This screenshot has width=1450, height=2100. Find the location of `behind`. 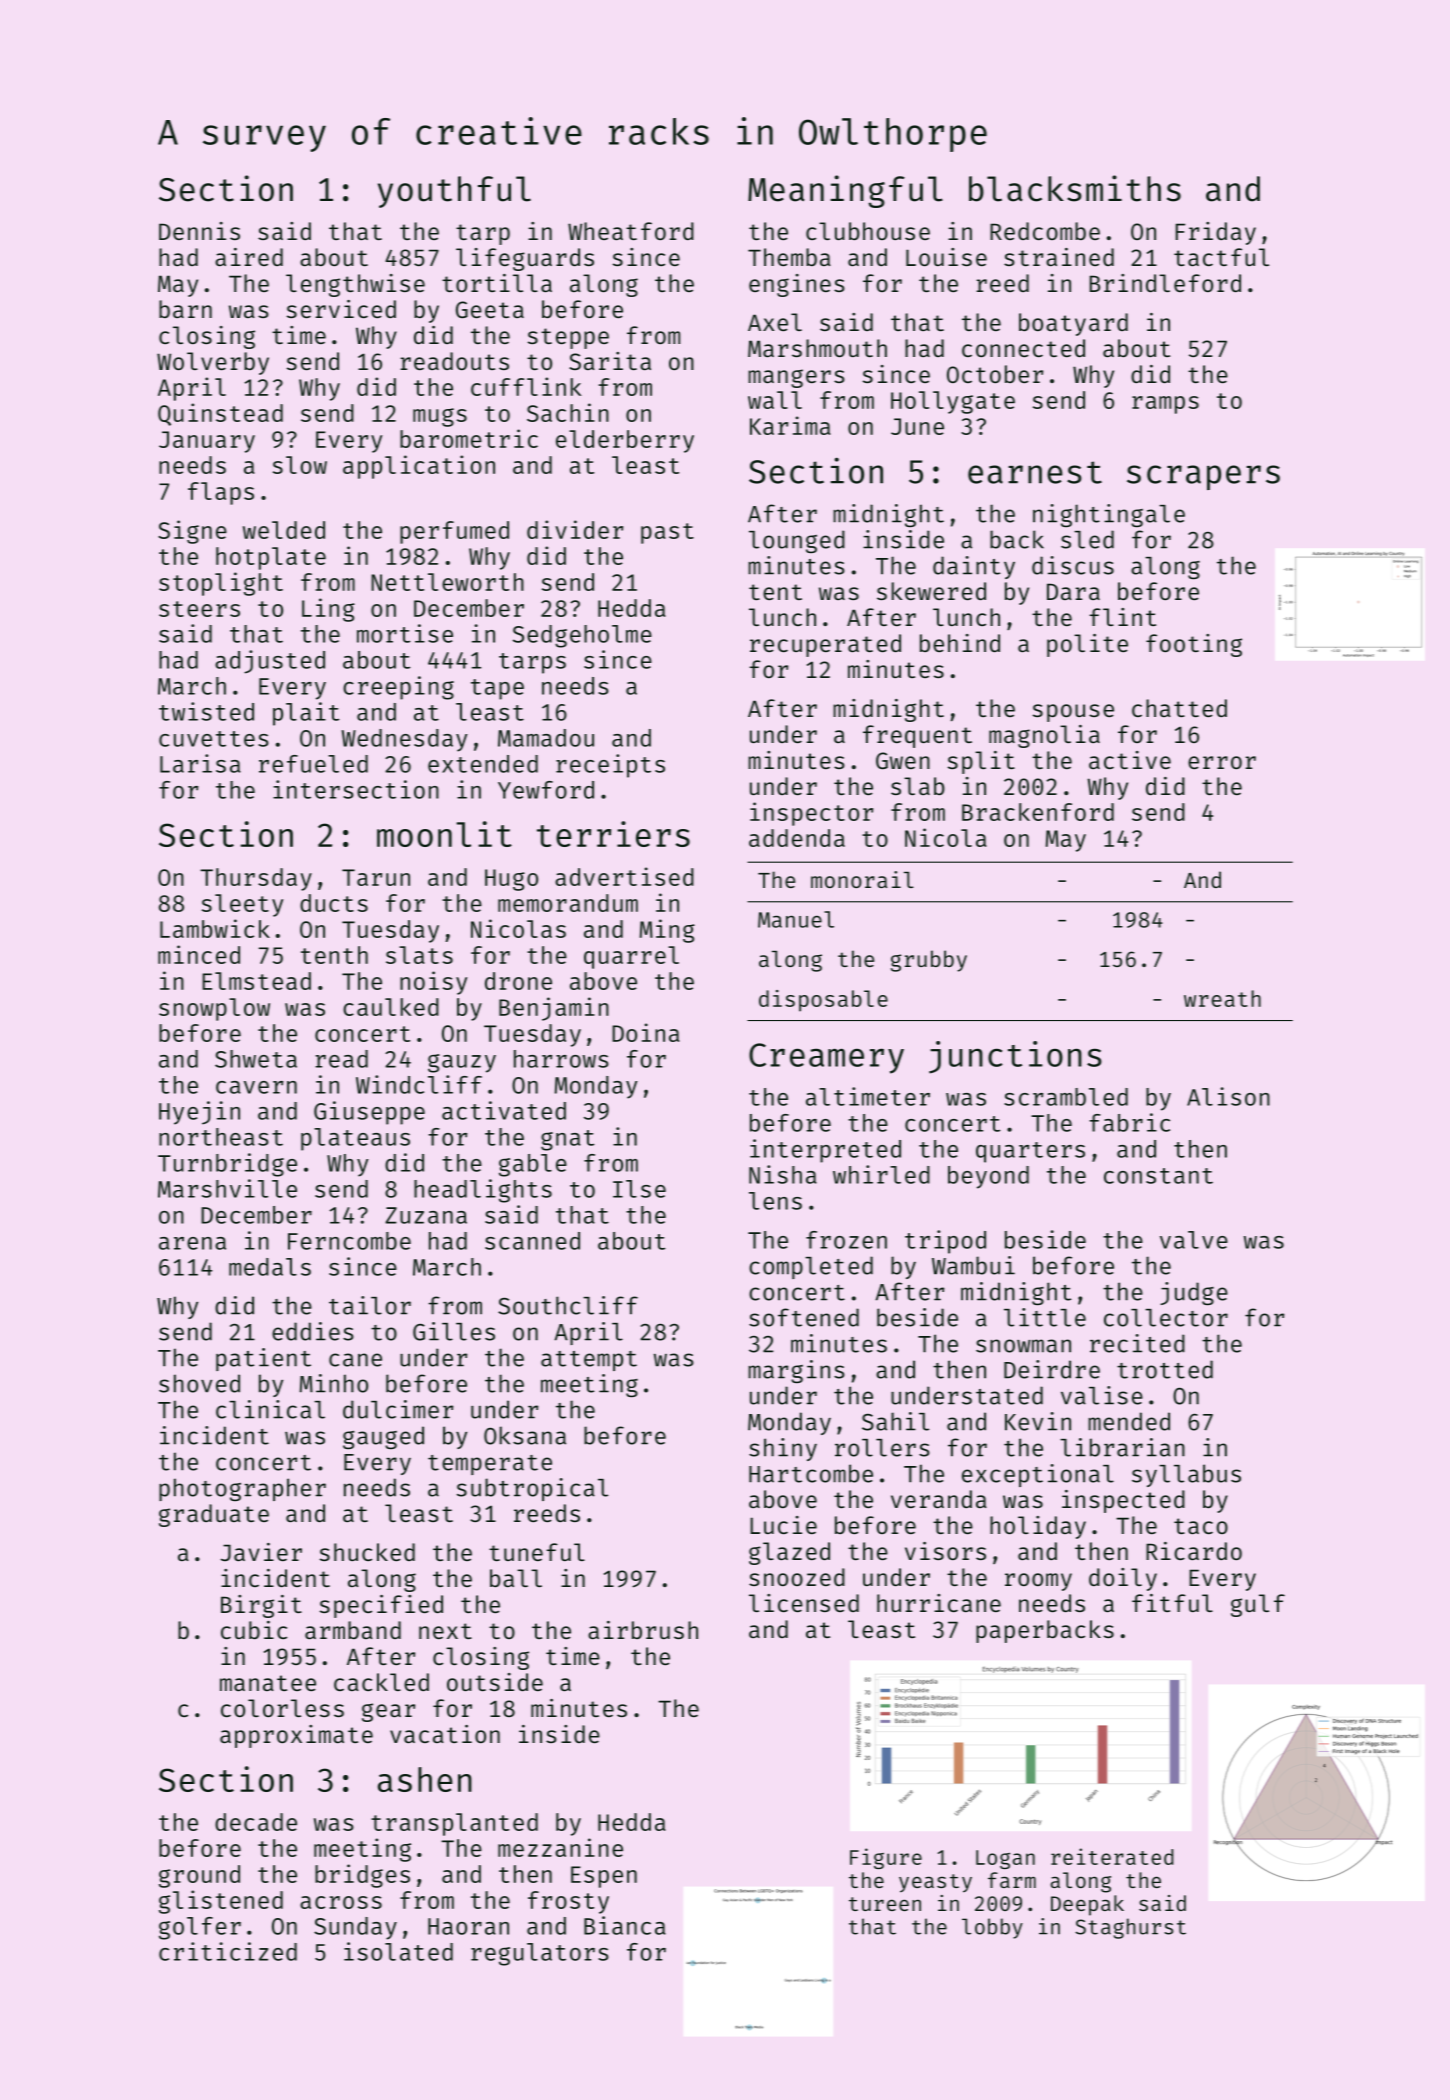

behind is located at coordinates (960, 643).
